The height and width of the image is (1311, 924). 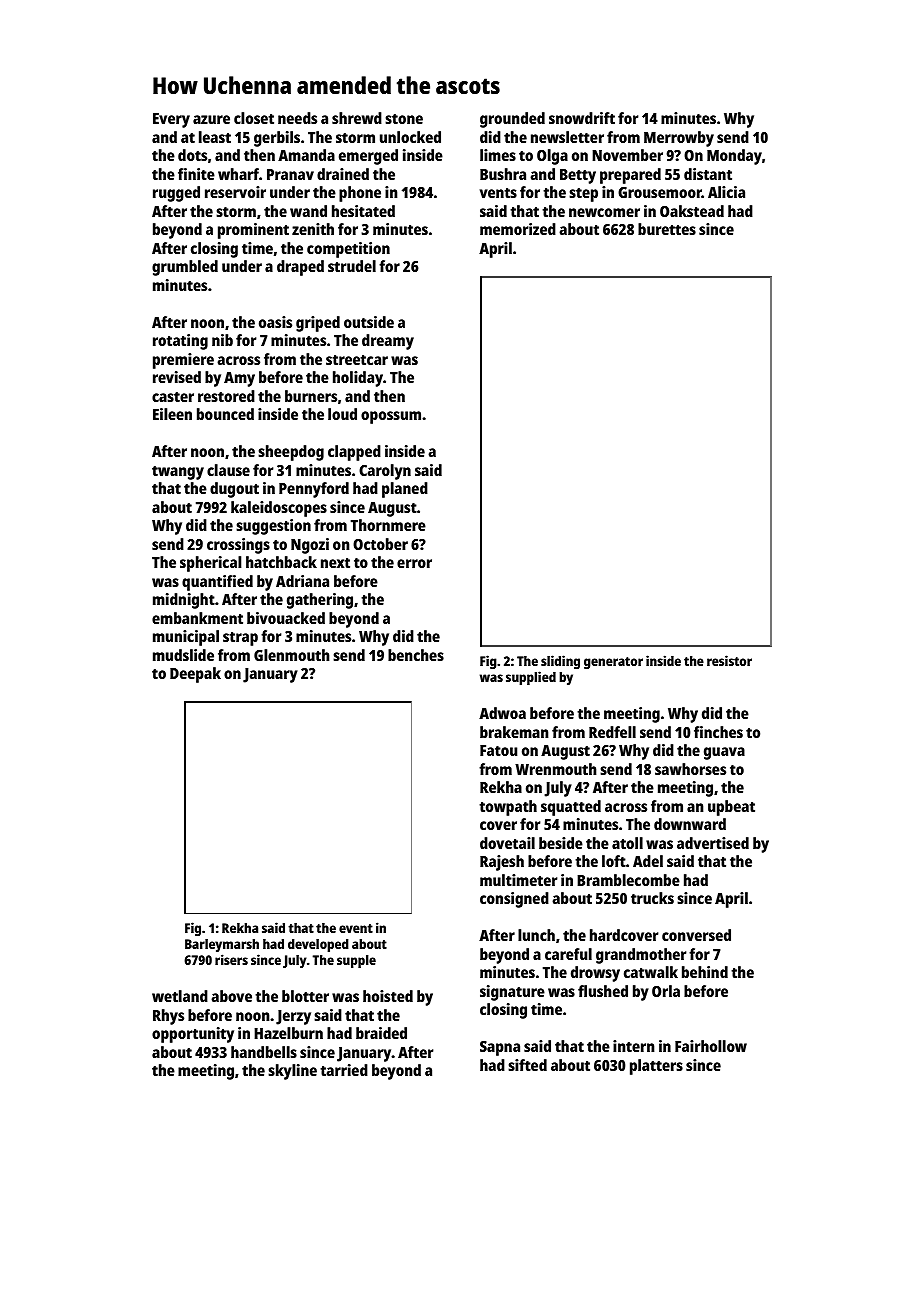 I want to click on opossum, so click(x=391, y=417).
